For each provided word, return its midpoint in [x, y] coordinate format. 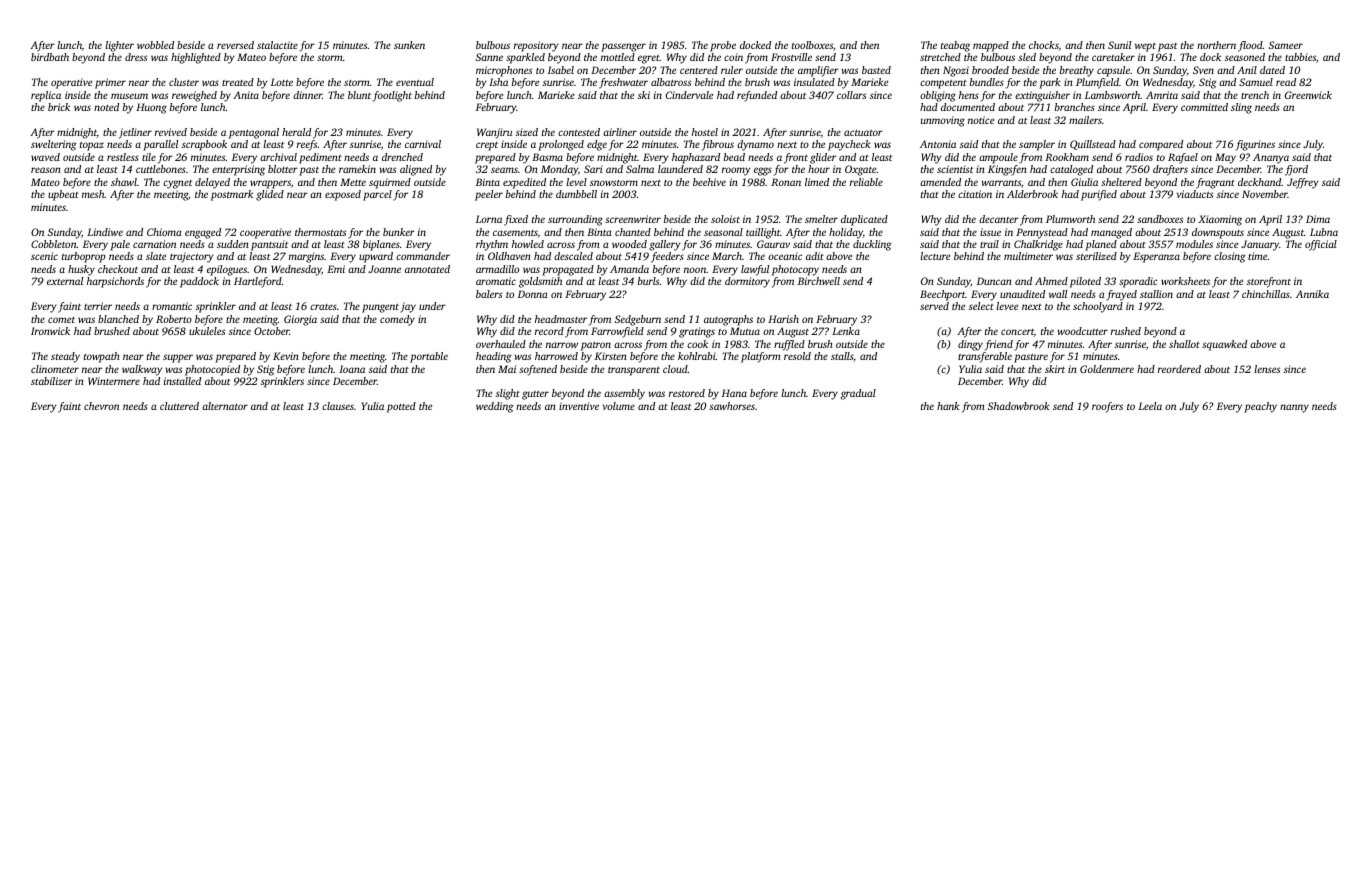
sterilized [1096, 256]
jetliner [135, 133]
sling [1241, 108]
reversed [235, 45]
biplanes [381, 245]
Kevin [286, 356]
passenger [623, 47]
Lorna [489, 219]
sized [527, 132]
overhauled [501, 344]
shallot [1184, 344]
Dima [1318, 219]
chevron [101, 406]
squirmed [390, 183]
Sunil [1119, 45]
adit [815, 256]
